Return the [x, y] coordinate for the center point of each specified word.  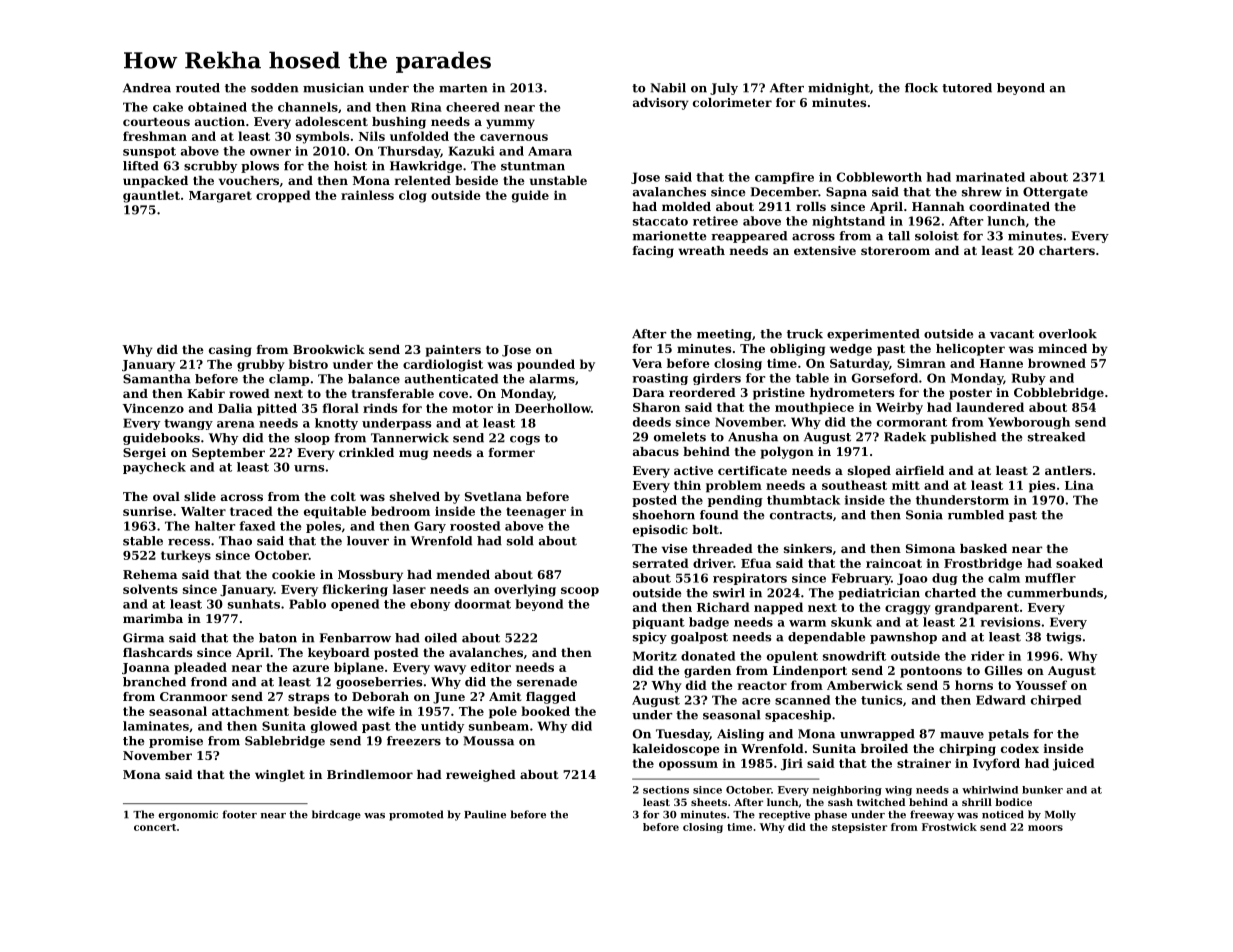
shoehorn [664, 515]
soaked [1079, 563]
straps [308, 698]
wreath [701, 250]
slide [200, 496]
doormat [483, 604]
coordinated [1009, 206]
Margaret [220, 197]
